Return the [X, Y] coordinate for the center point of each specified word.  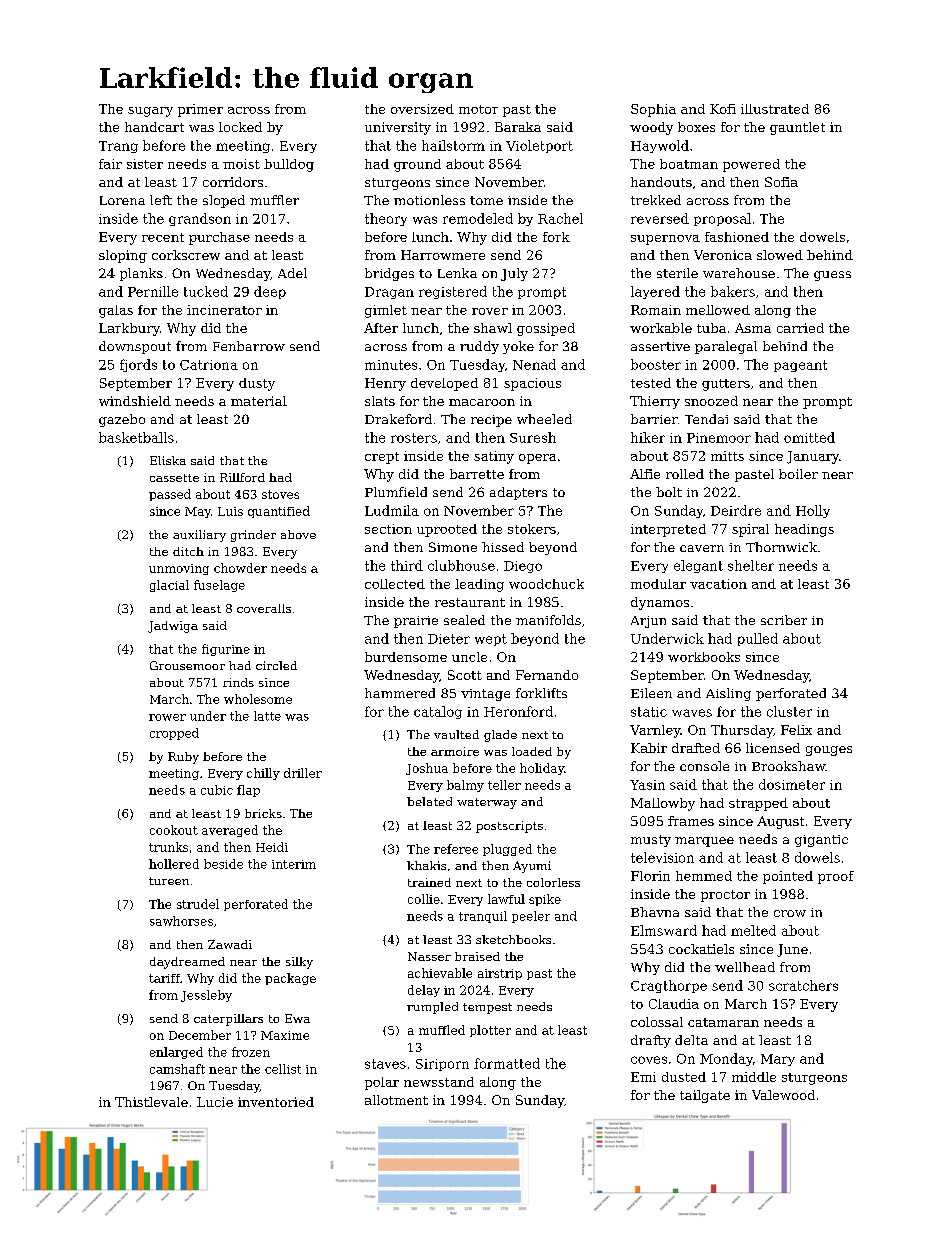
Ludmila [392, 510]
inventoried [276, 1102]
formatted [507, 1063]
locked [240, 127]
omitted [809, 437]
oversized [422, 109]
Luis [230, 511]
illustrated [775, 109]
